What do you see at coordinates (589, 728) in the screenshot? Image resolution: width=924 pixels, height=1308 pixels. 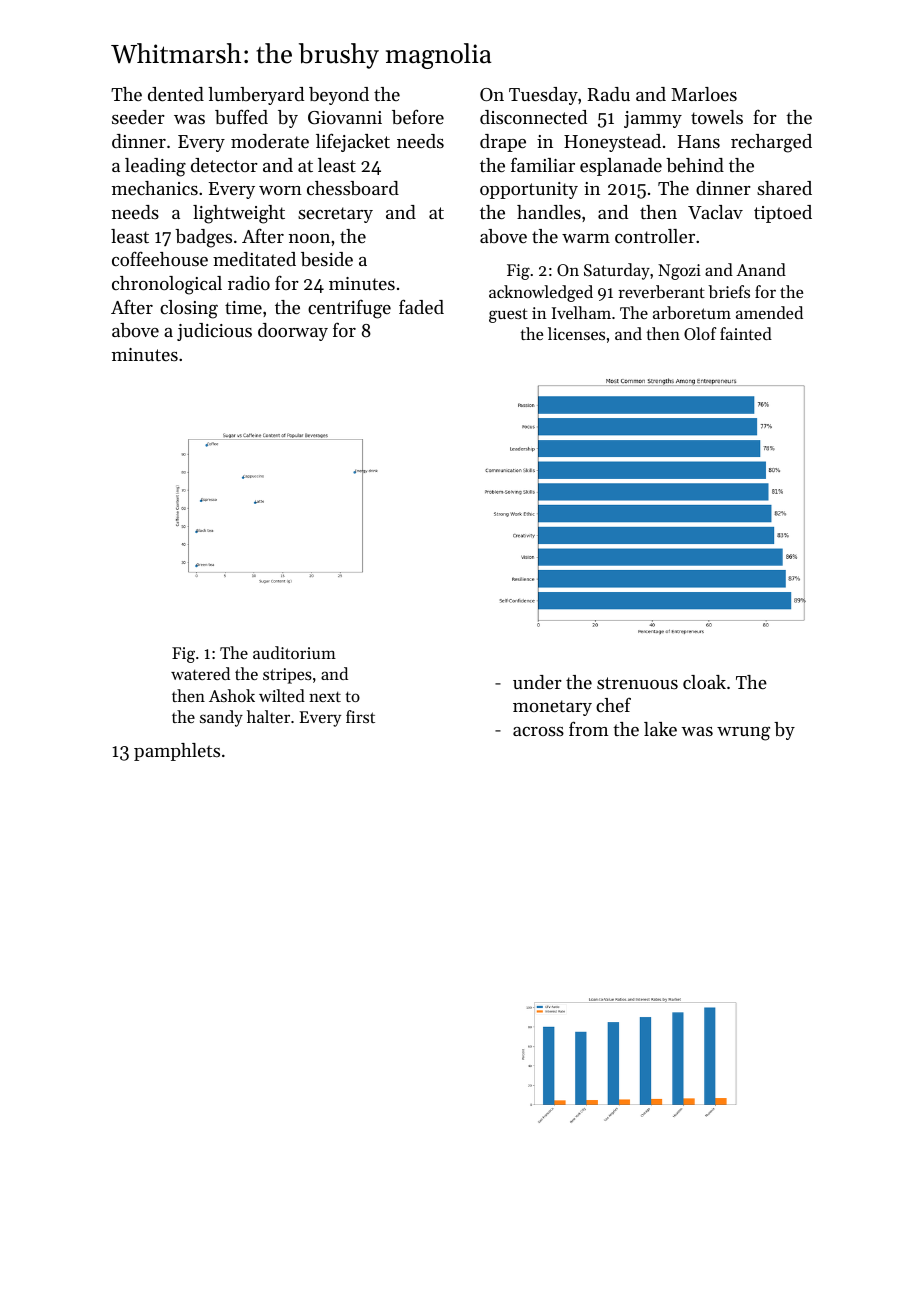 I see `from` at bounding box center [589, 728].
